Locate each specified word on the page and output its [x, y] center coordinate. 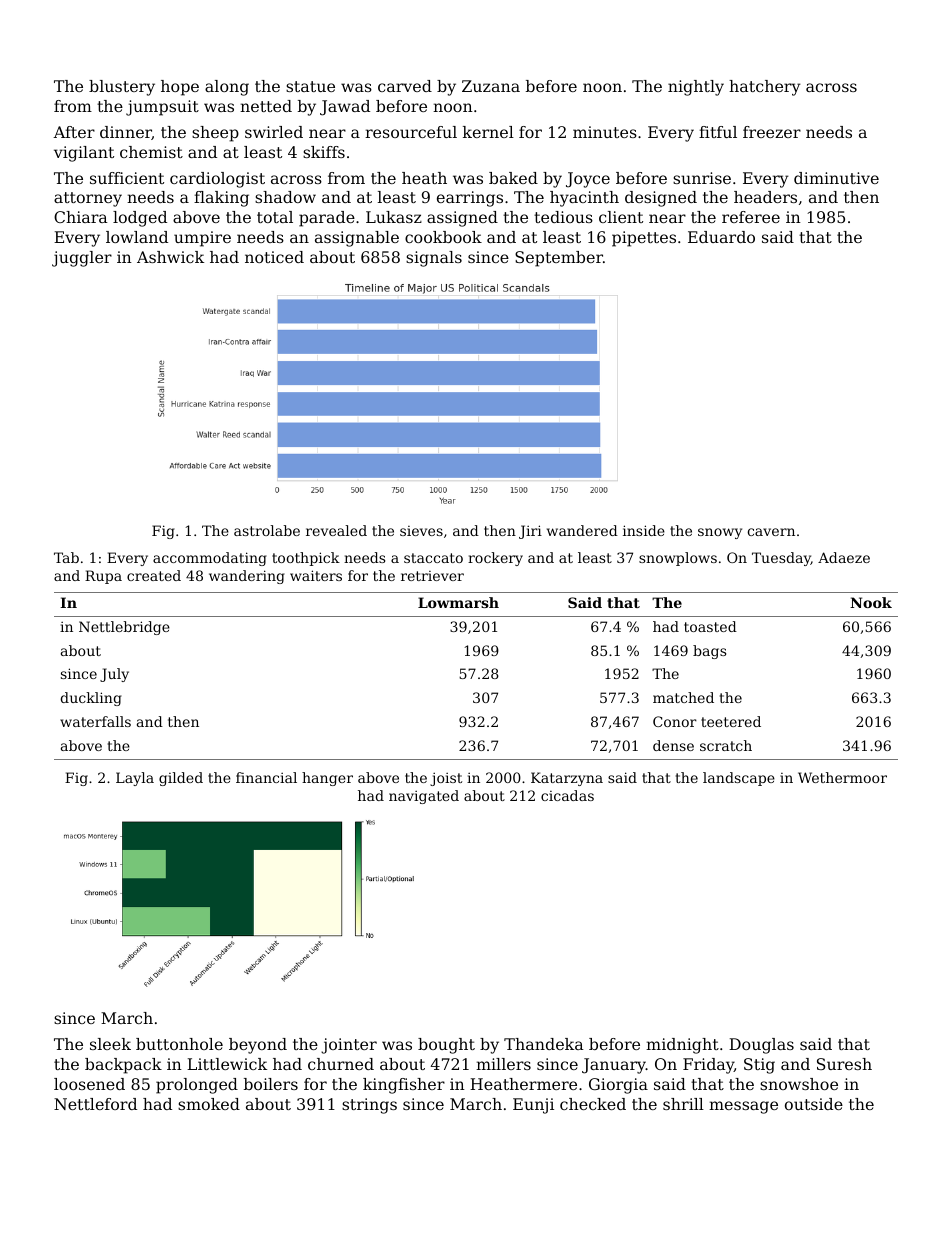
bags [709, 652]
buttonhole [179, 1044]
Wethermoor [842, 777]
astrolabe [267, 530]
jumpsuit [162, 108]
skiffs [324, 152]
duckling [91, 699]
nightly [696, 88]
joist [446, 779]
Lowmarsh [458, 602]
